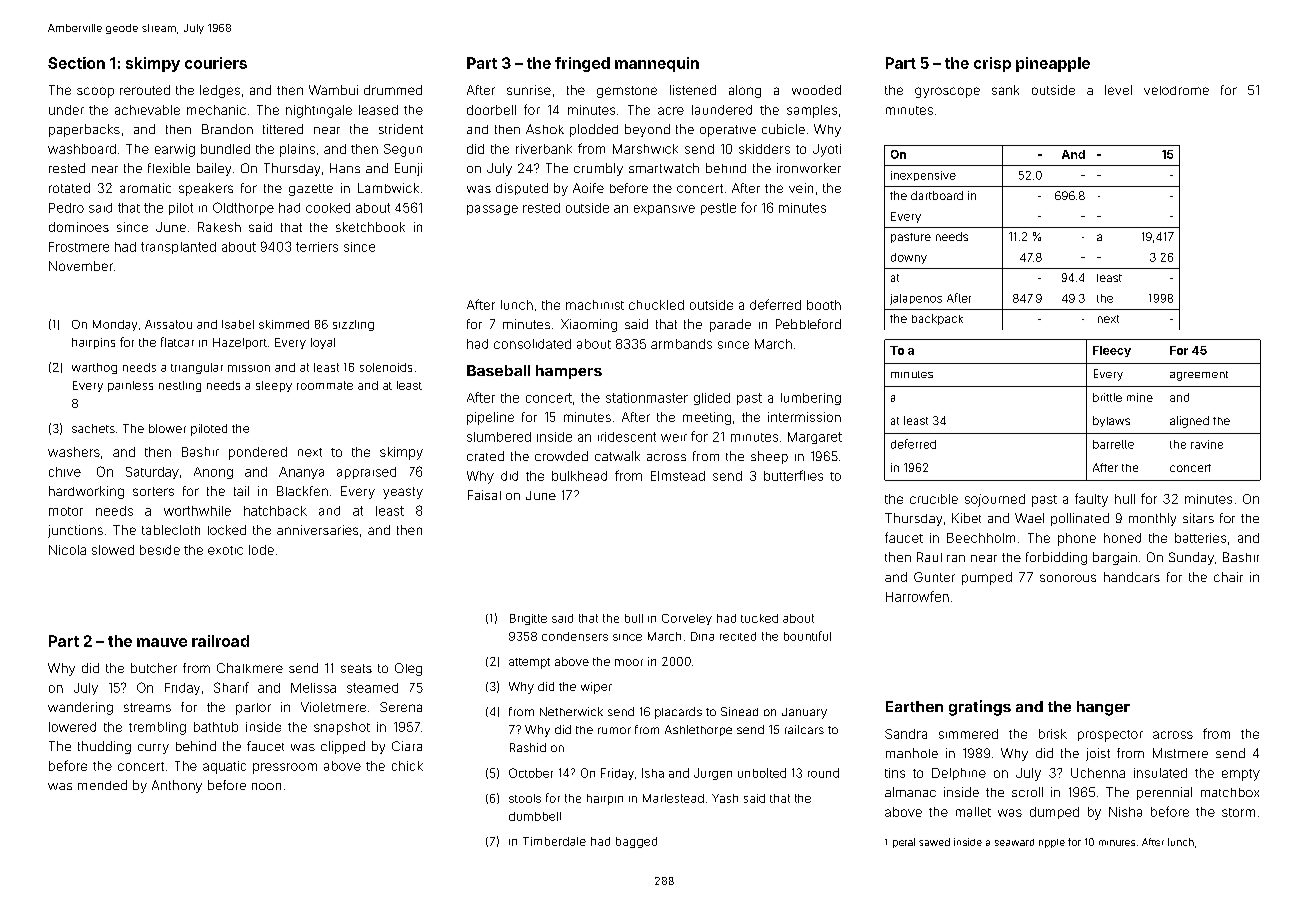 The height and width of the image is (924, 1308). I want to click on gratings, so click(980, 708).
